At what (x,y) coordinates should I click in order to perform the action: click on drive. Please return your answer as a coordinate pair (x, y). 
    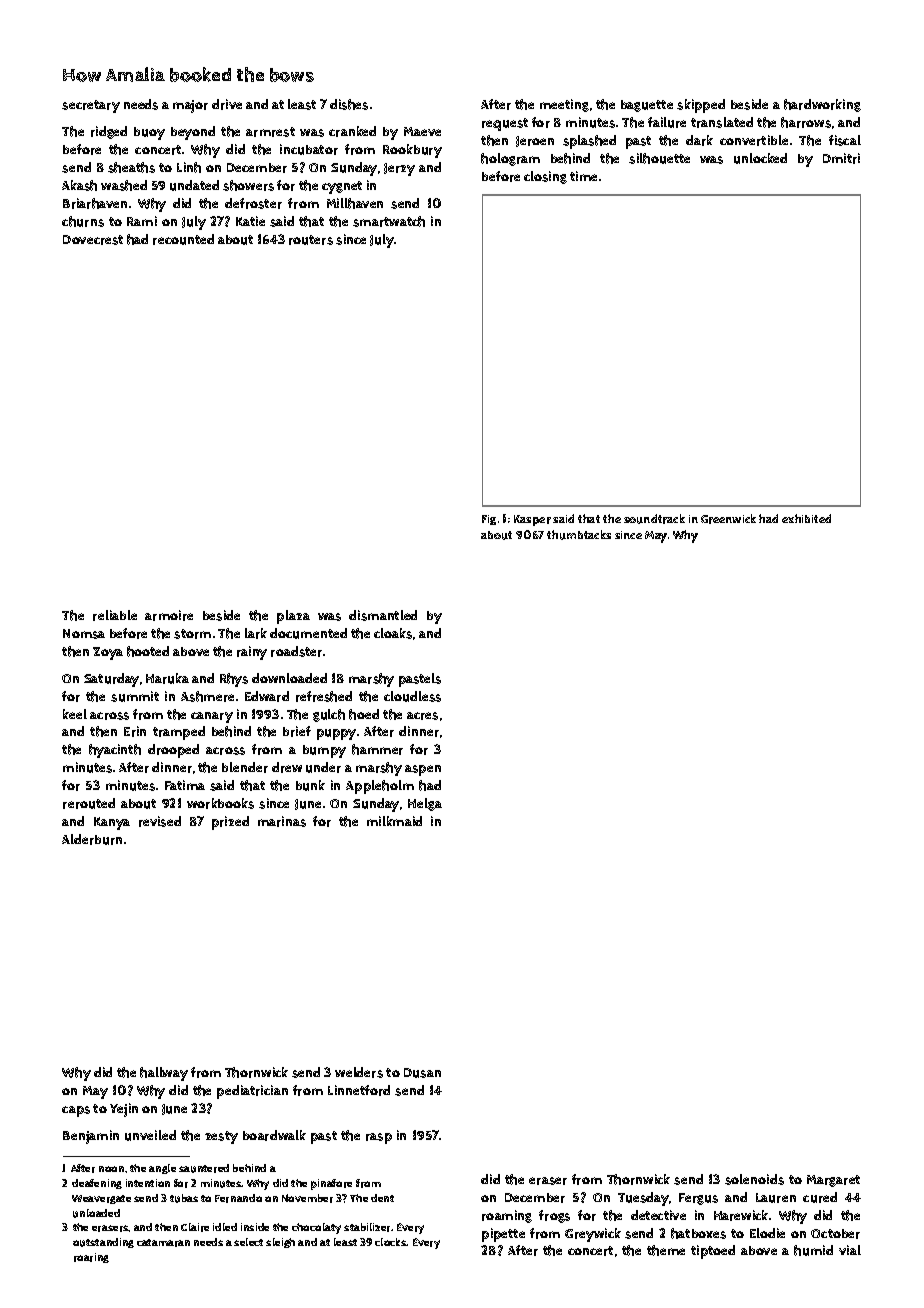
    Looking at the image, I should click on (227, 104).
